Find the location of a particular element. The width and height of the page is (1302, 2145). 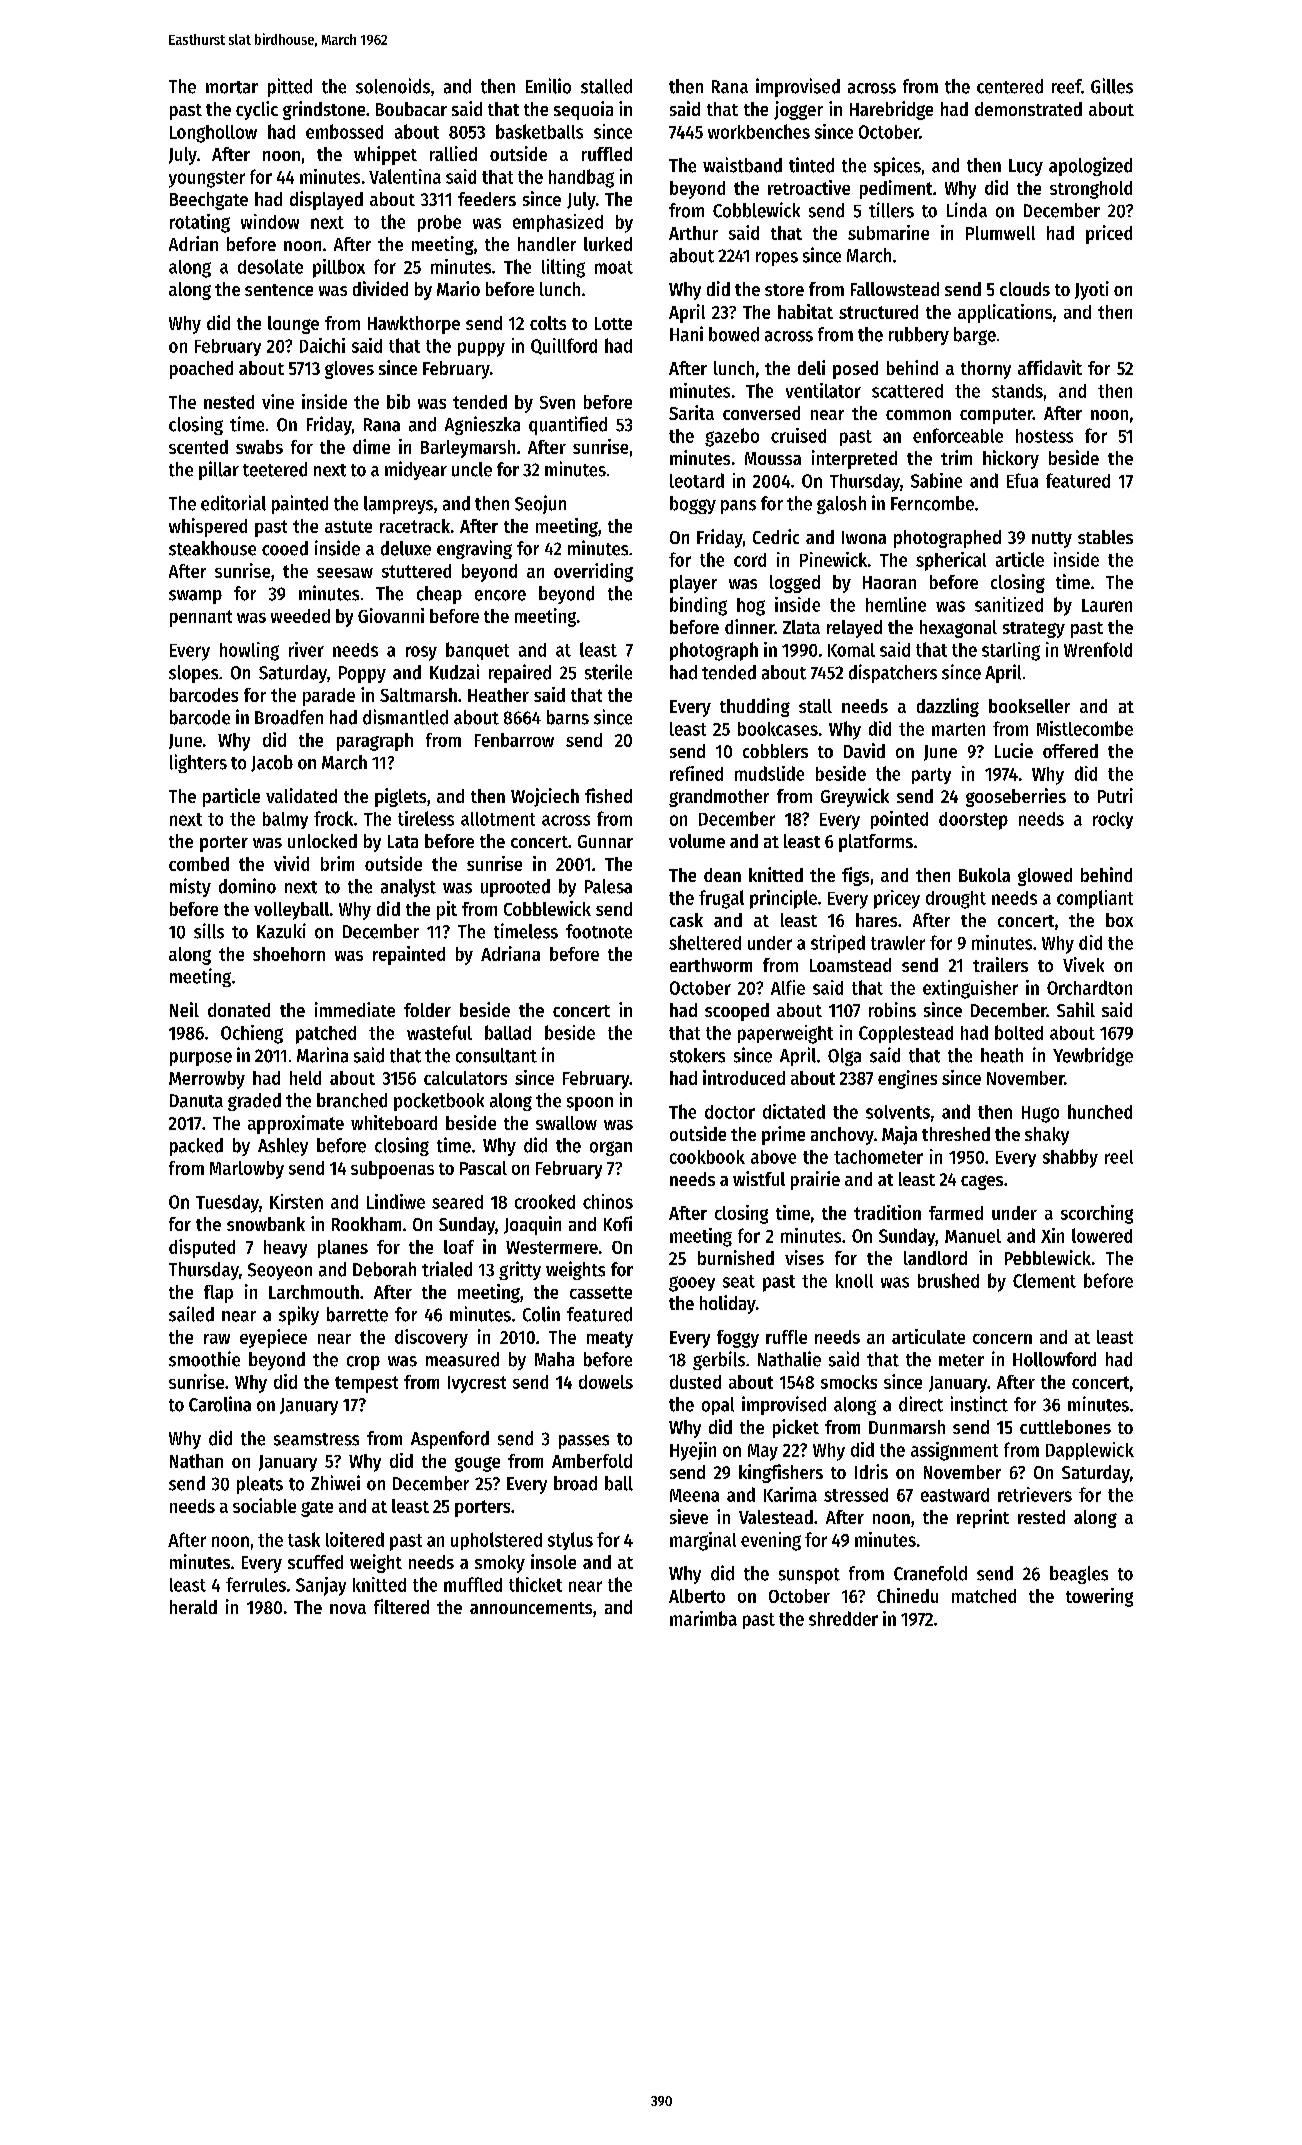

validated is located at coordinates (301, 795).
